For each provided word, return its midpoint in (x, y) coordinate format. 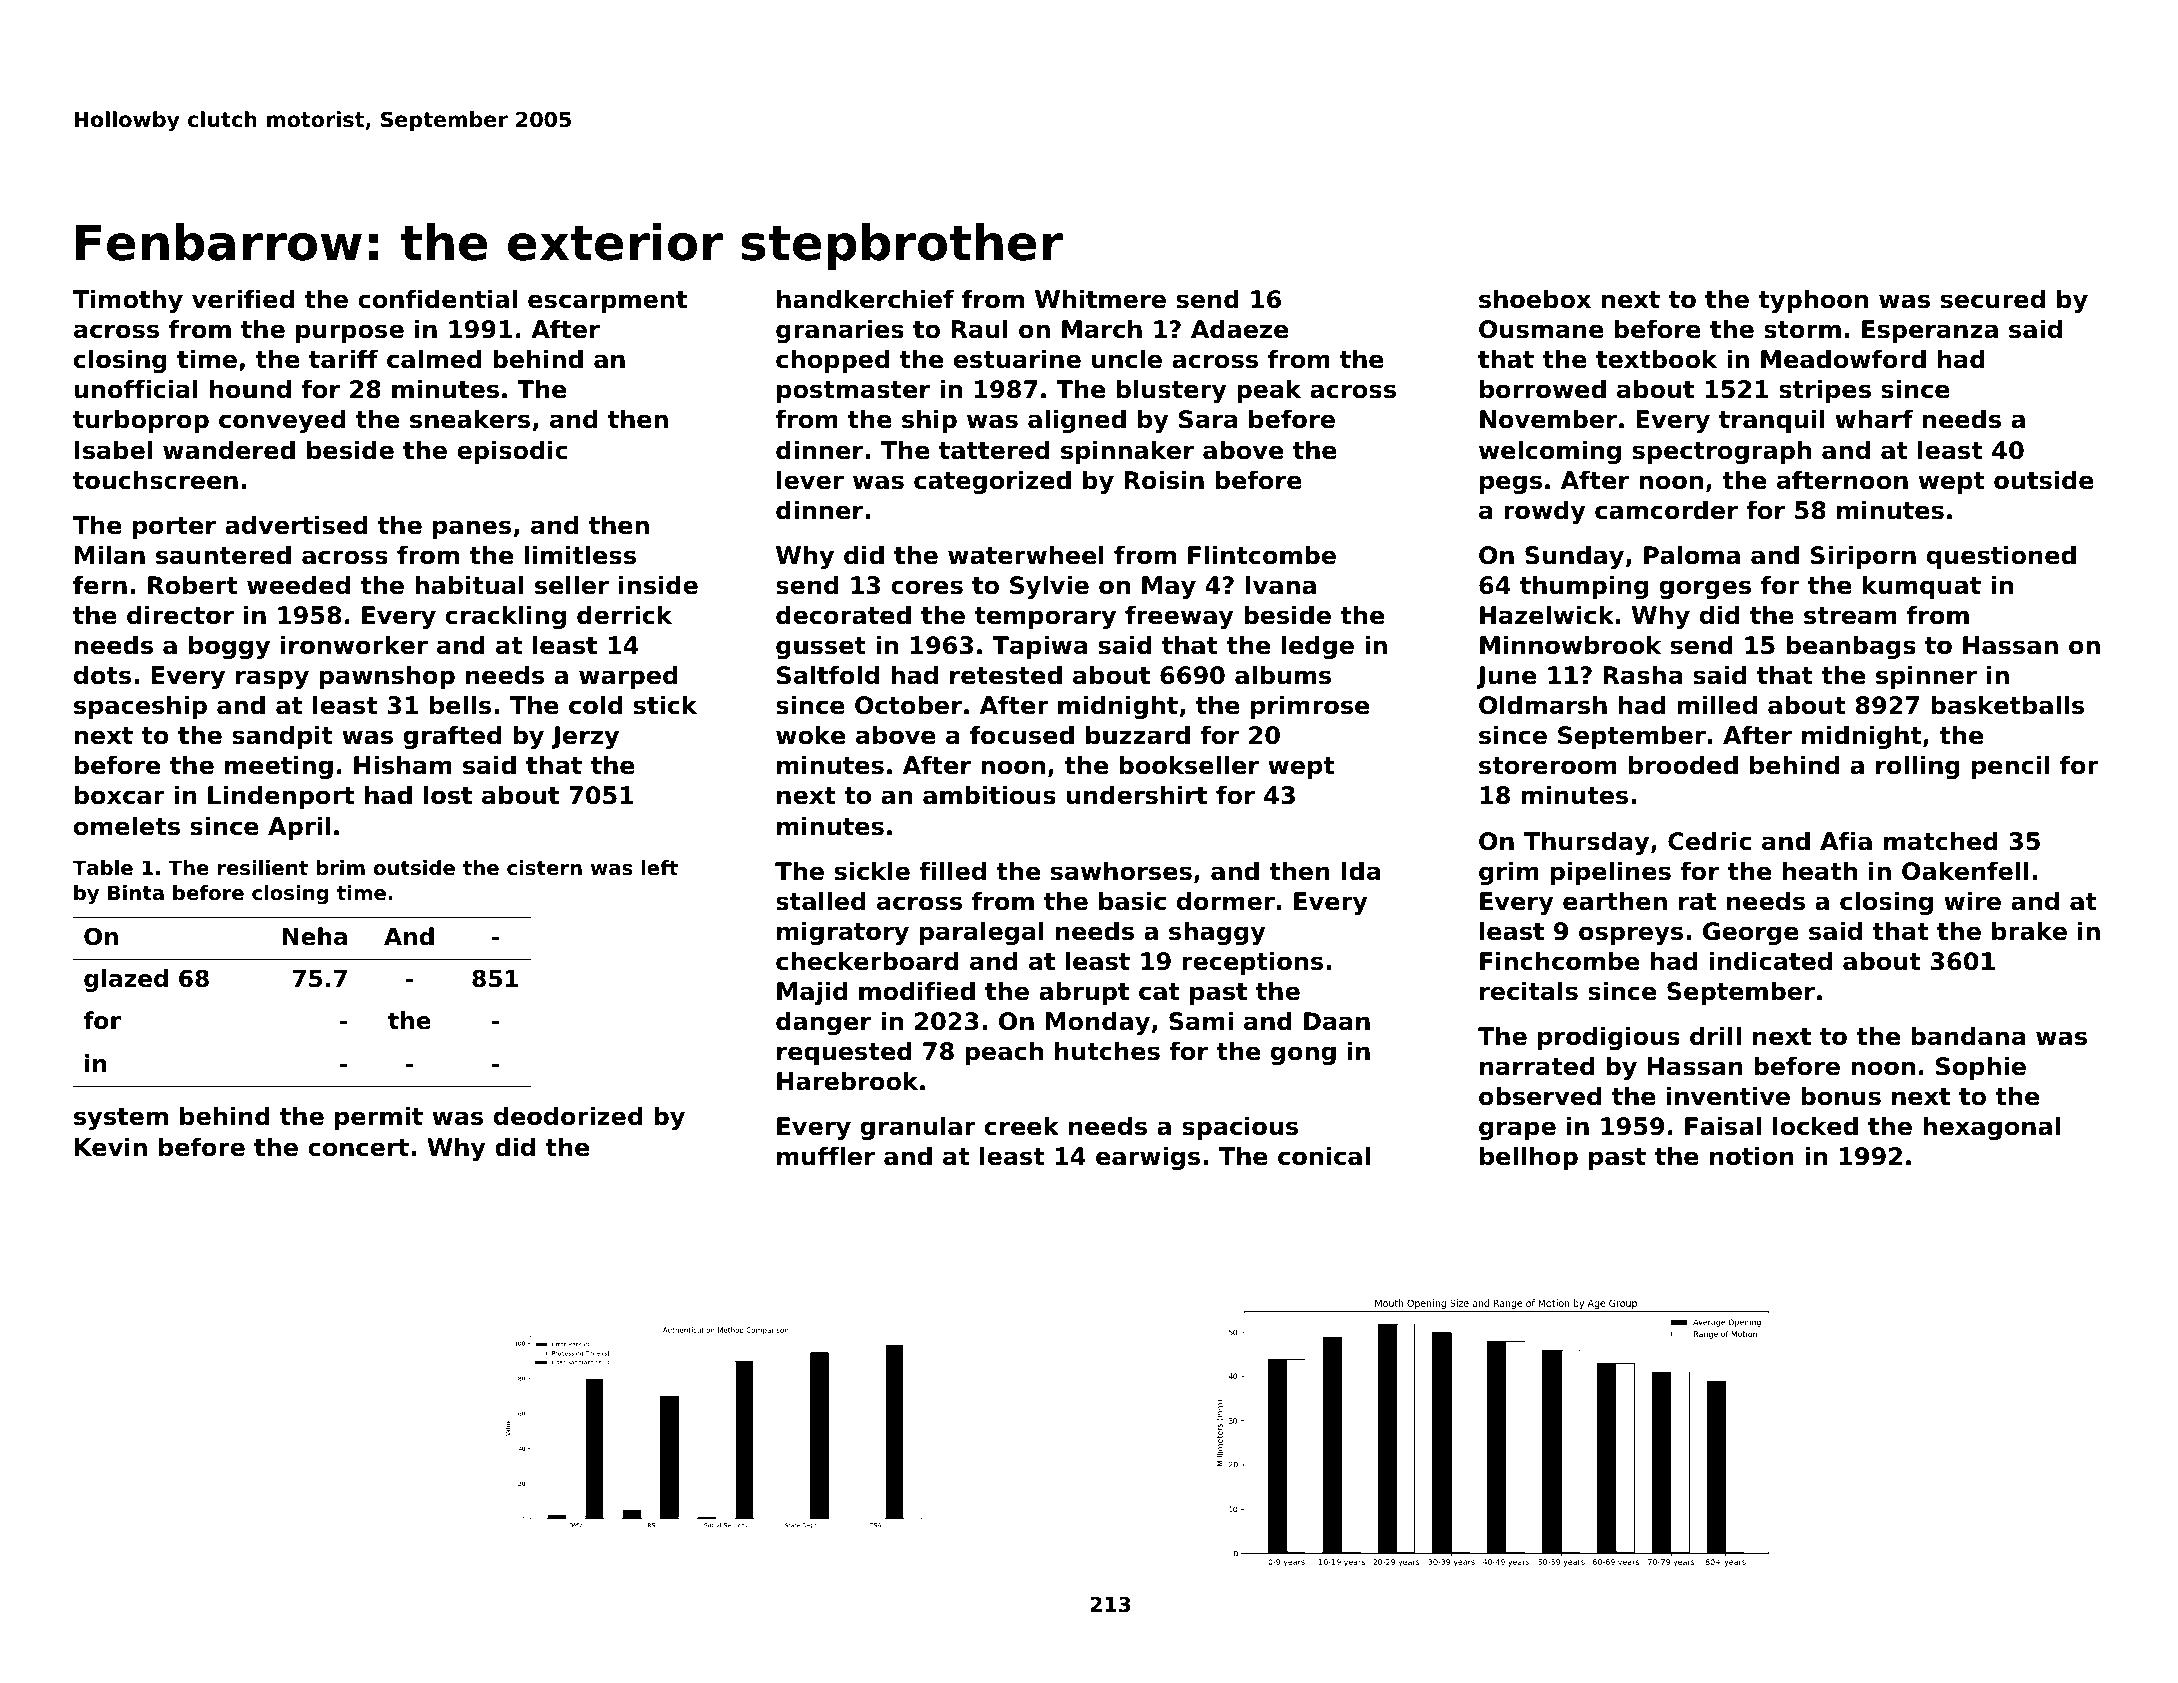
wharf (1874, 419)
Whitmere (1100, 299)
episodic (512, 452)
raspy (272, 679)
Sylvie (1049, 587)
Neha (315, 936)
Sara (1208, 419)
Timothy (128, 301)
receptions (1252, 963)
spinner (1926, 677)
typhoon (1813, 301)
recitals (1529, 991)
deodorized (568, 1116)
